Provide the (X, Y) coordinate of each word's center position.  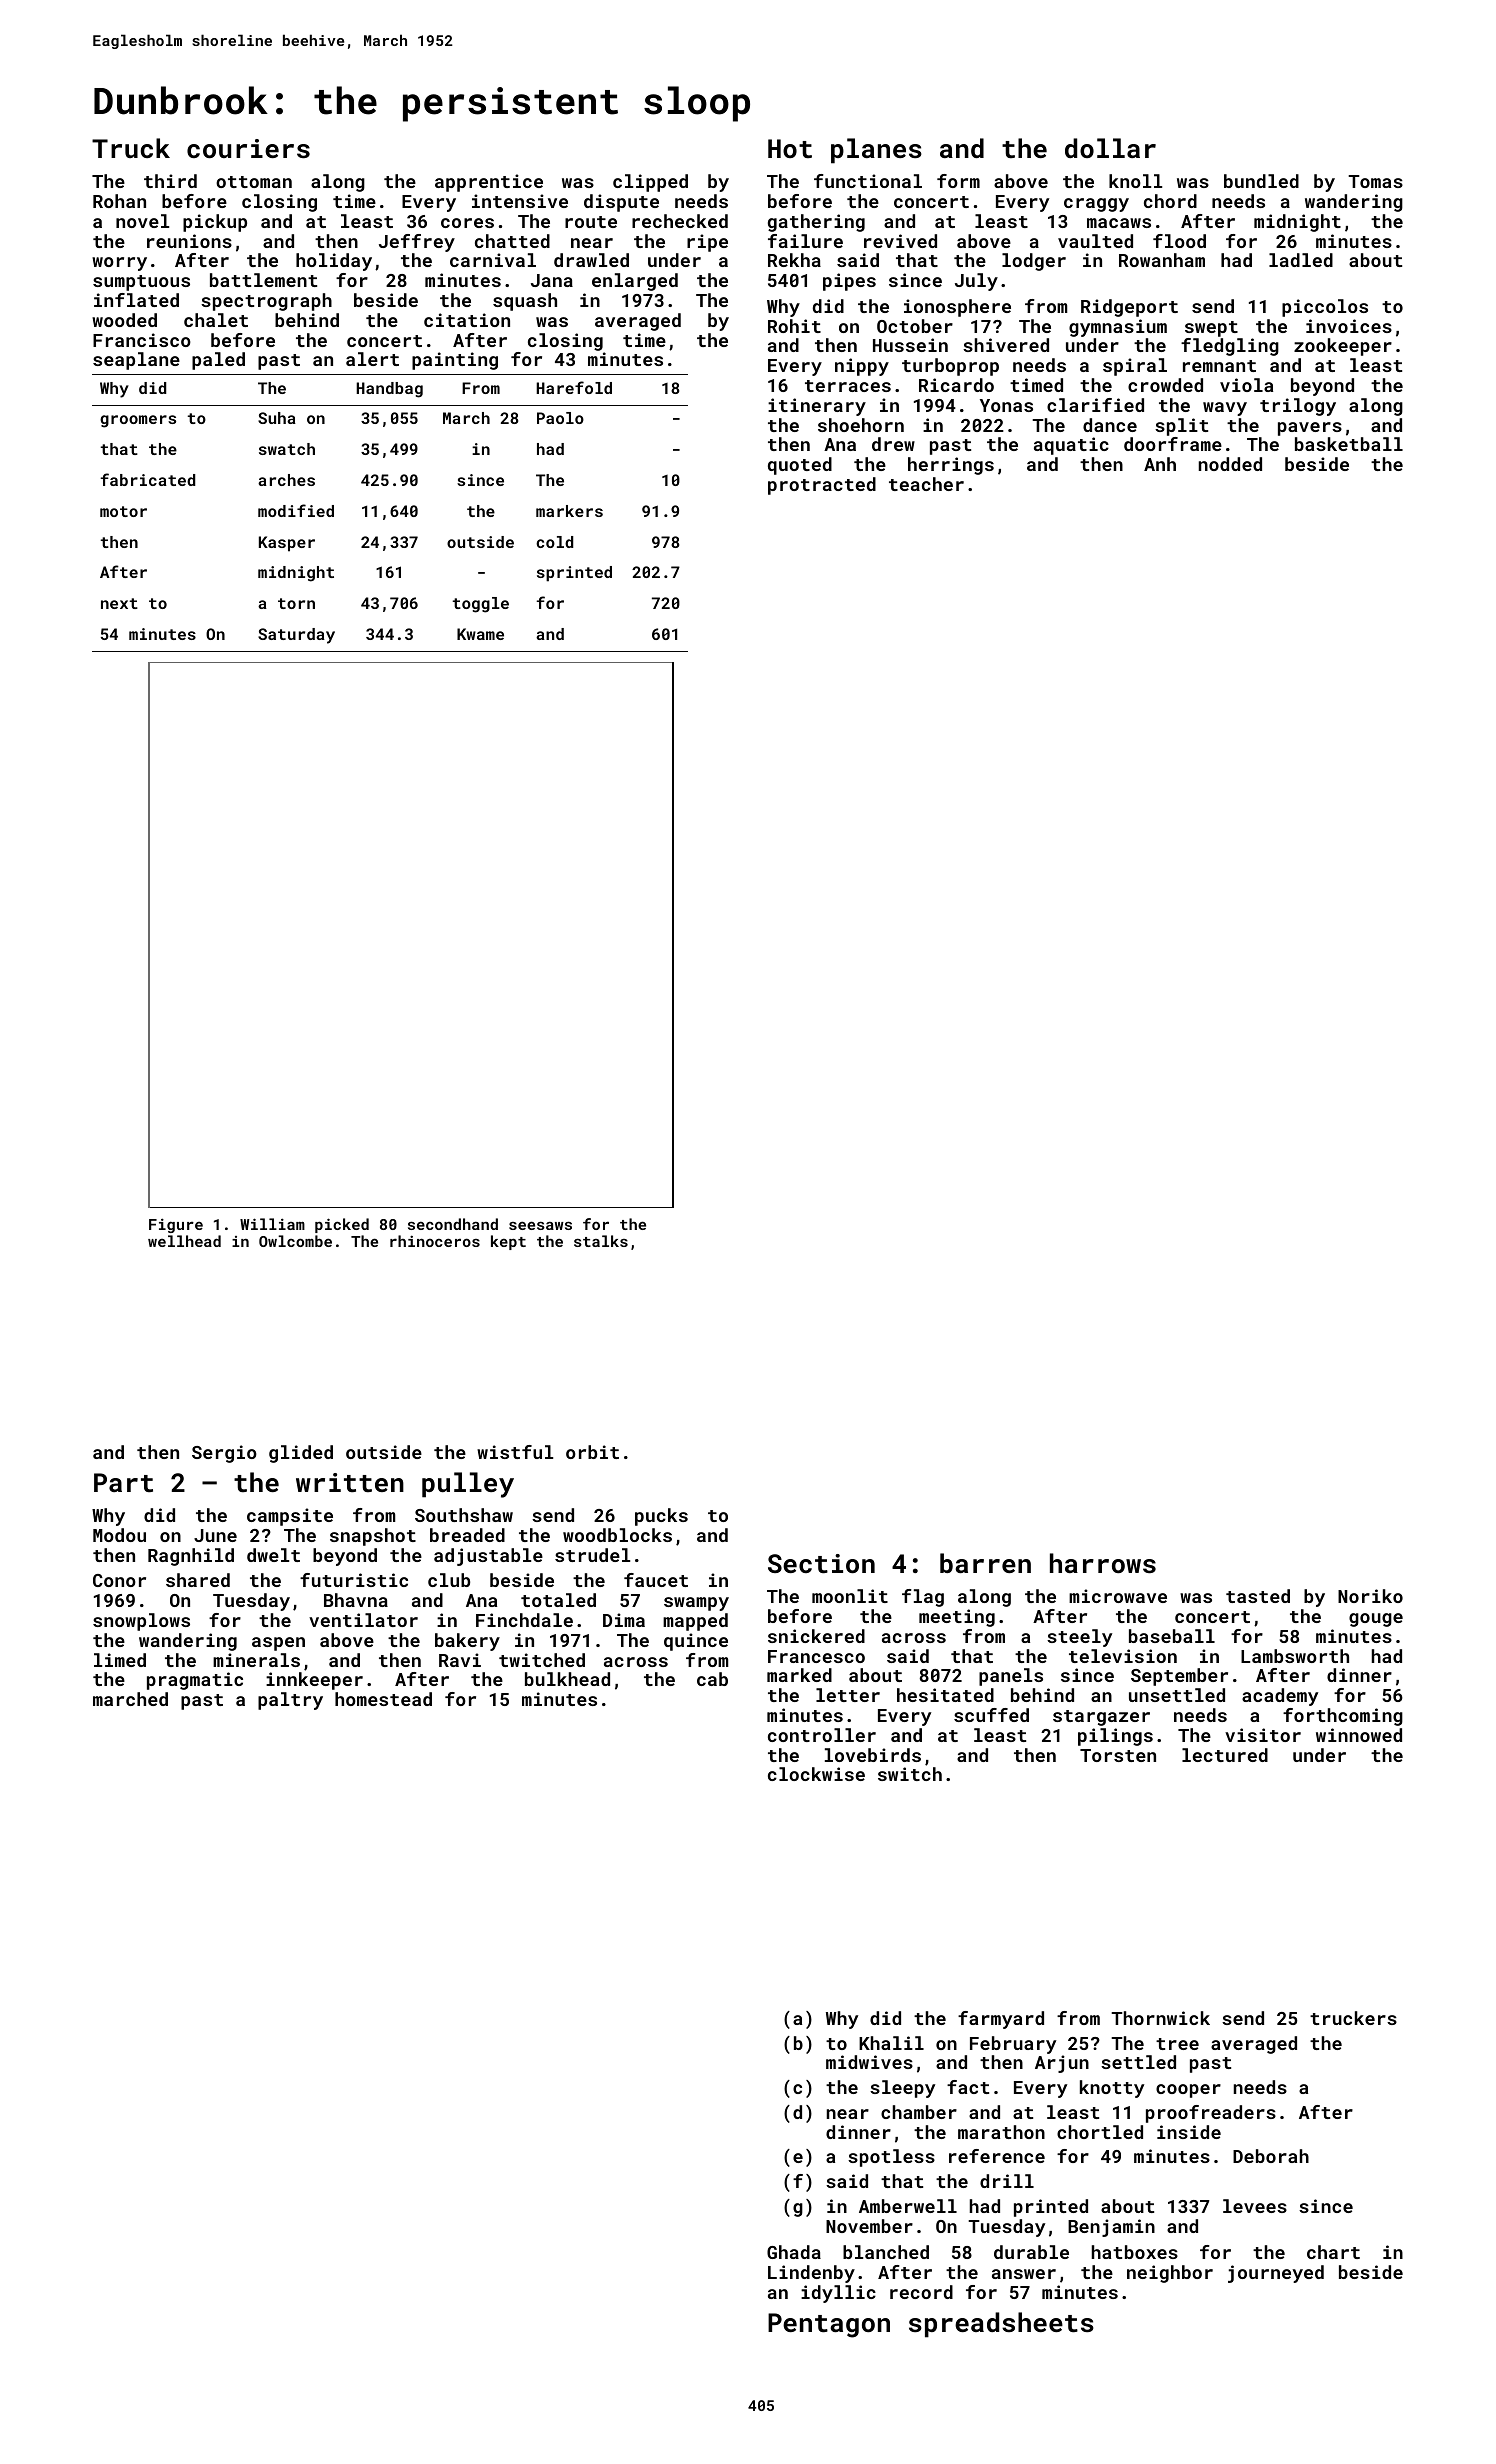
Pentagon (829, 2325)
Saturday (296, 636)
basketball (1349, 444)
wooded (124, 320)
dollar (1110, 148)
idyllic (838, 2294)
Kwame (480, 634)
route (591, 222)
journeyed (1276, 2274)
